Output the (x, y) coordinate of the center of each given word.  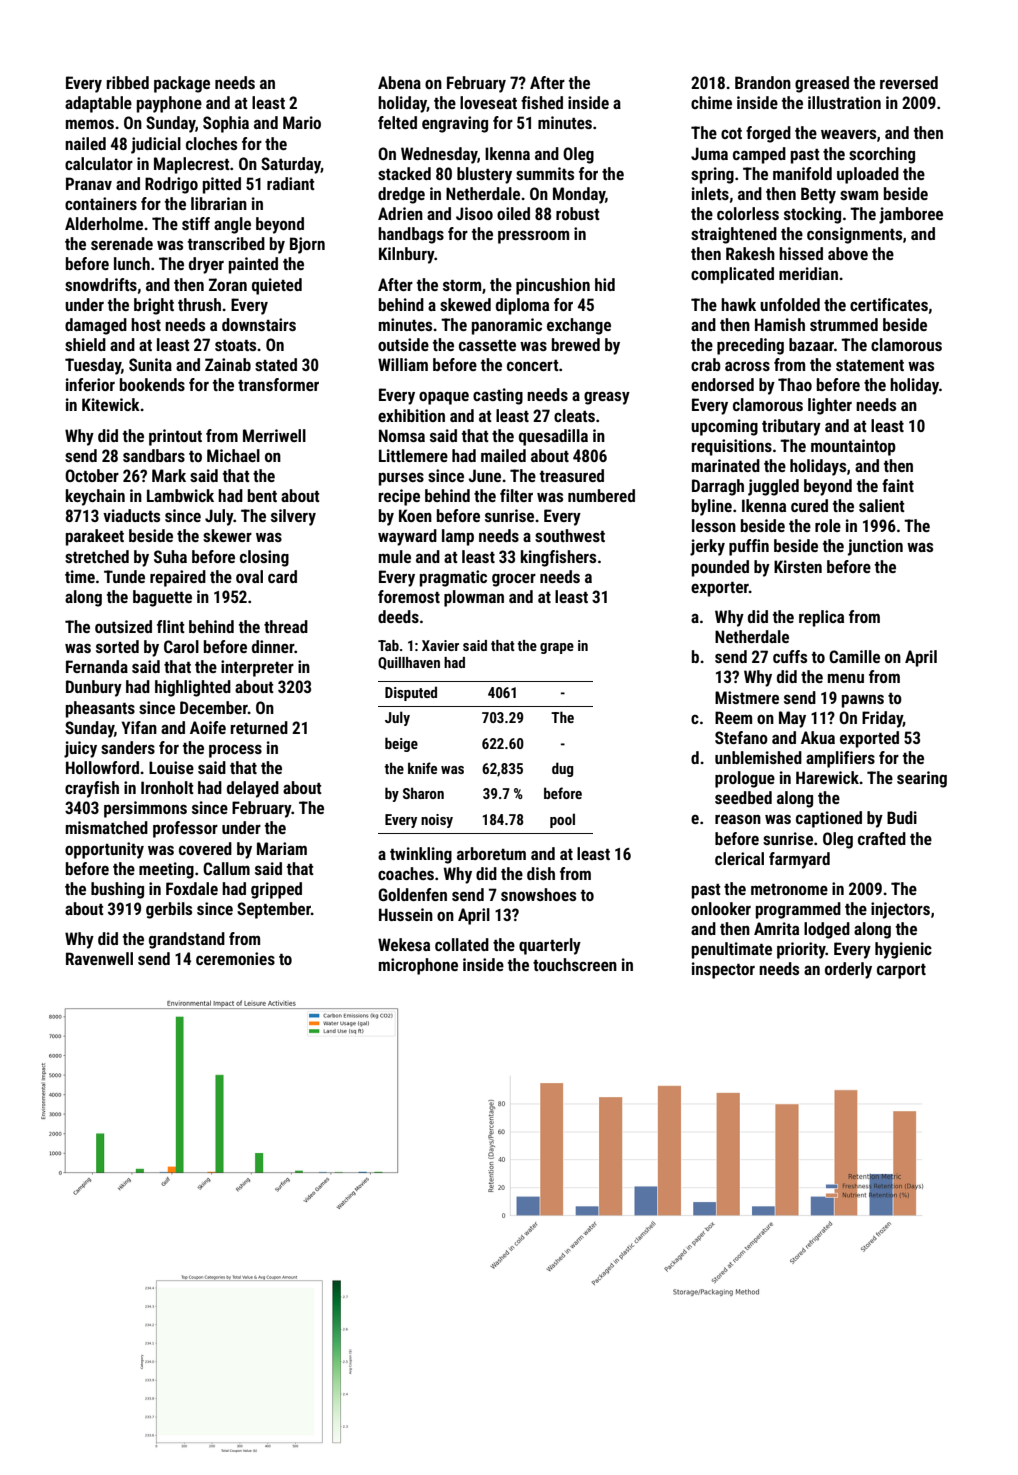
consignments (854, 235)
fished (542, 102)
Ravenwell (99, 958)
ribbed (128, 82)
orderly (848, 970)
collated (462, 944)
